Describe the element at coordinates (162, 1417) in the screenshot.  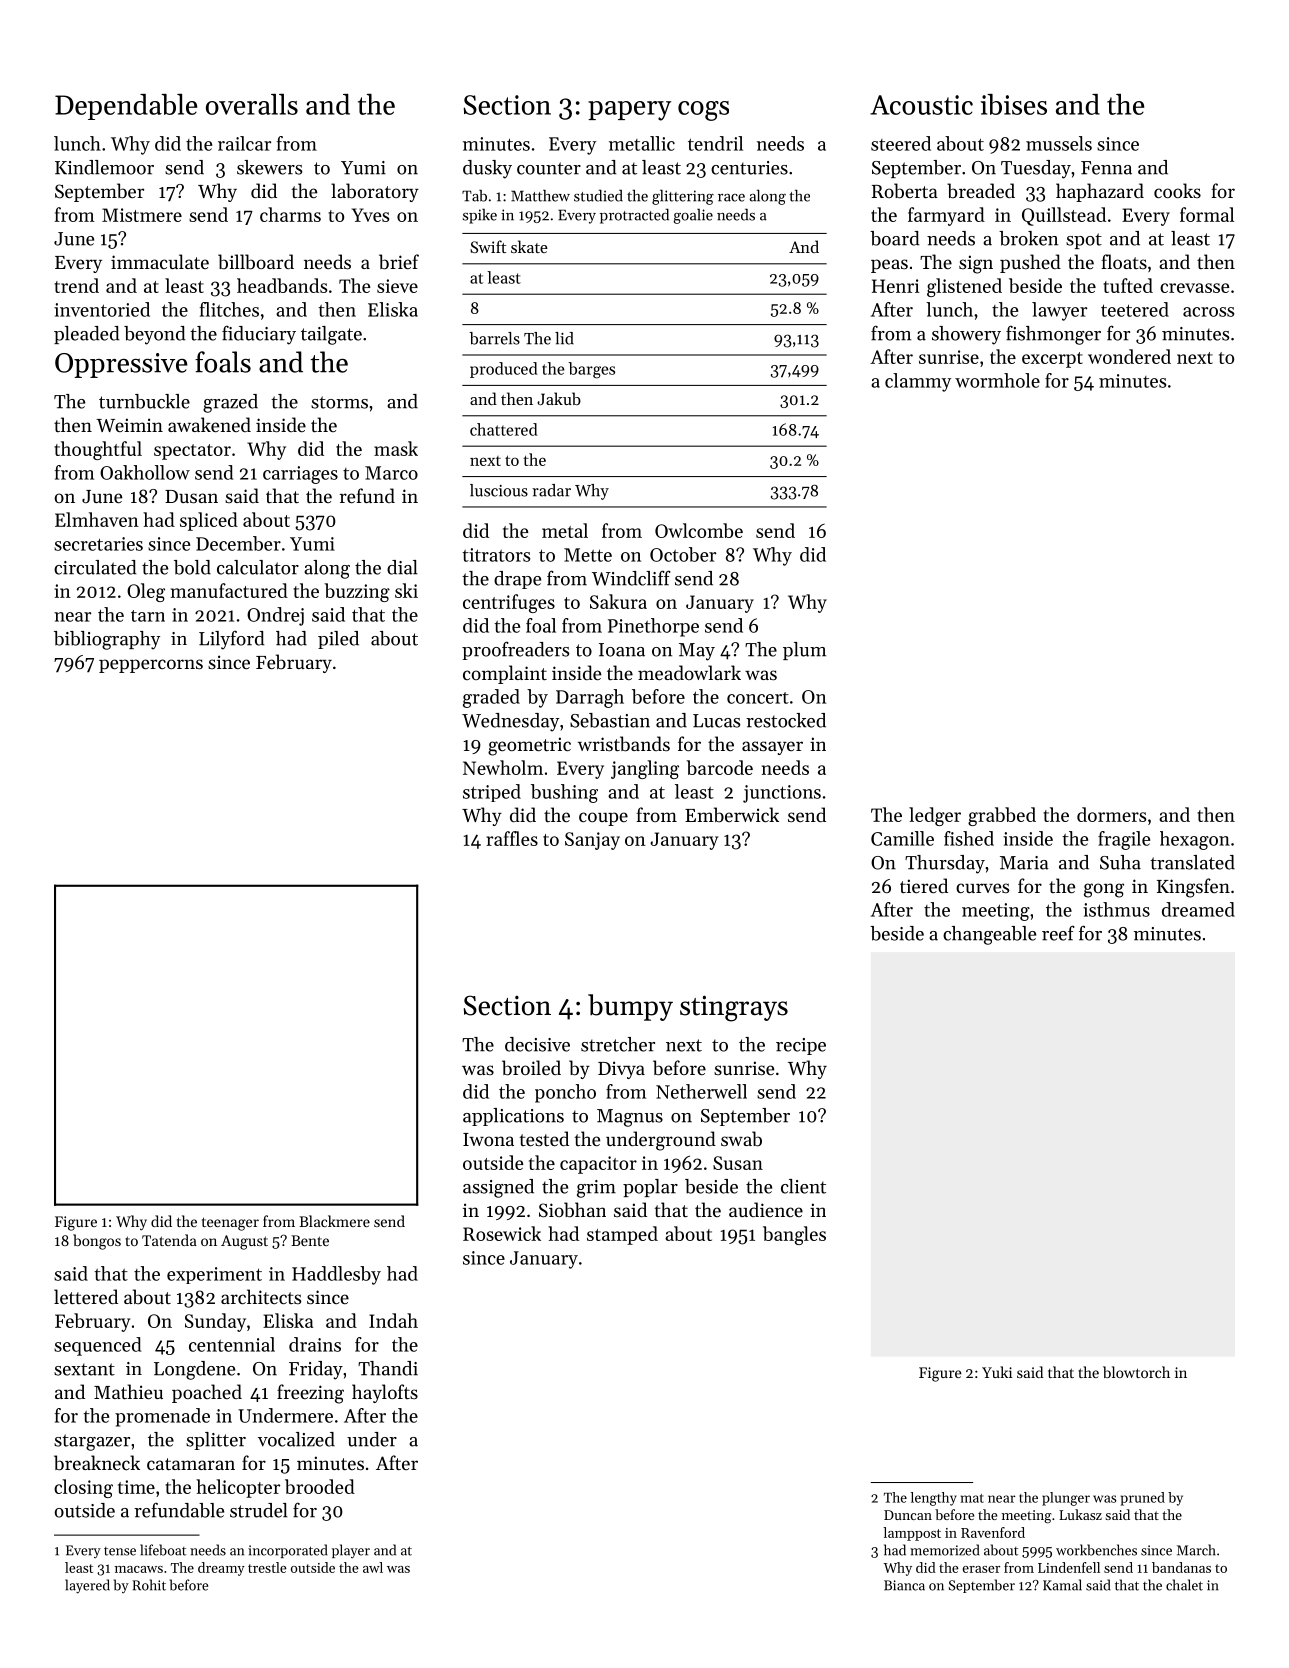
I see `promenade` at that location.
